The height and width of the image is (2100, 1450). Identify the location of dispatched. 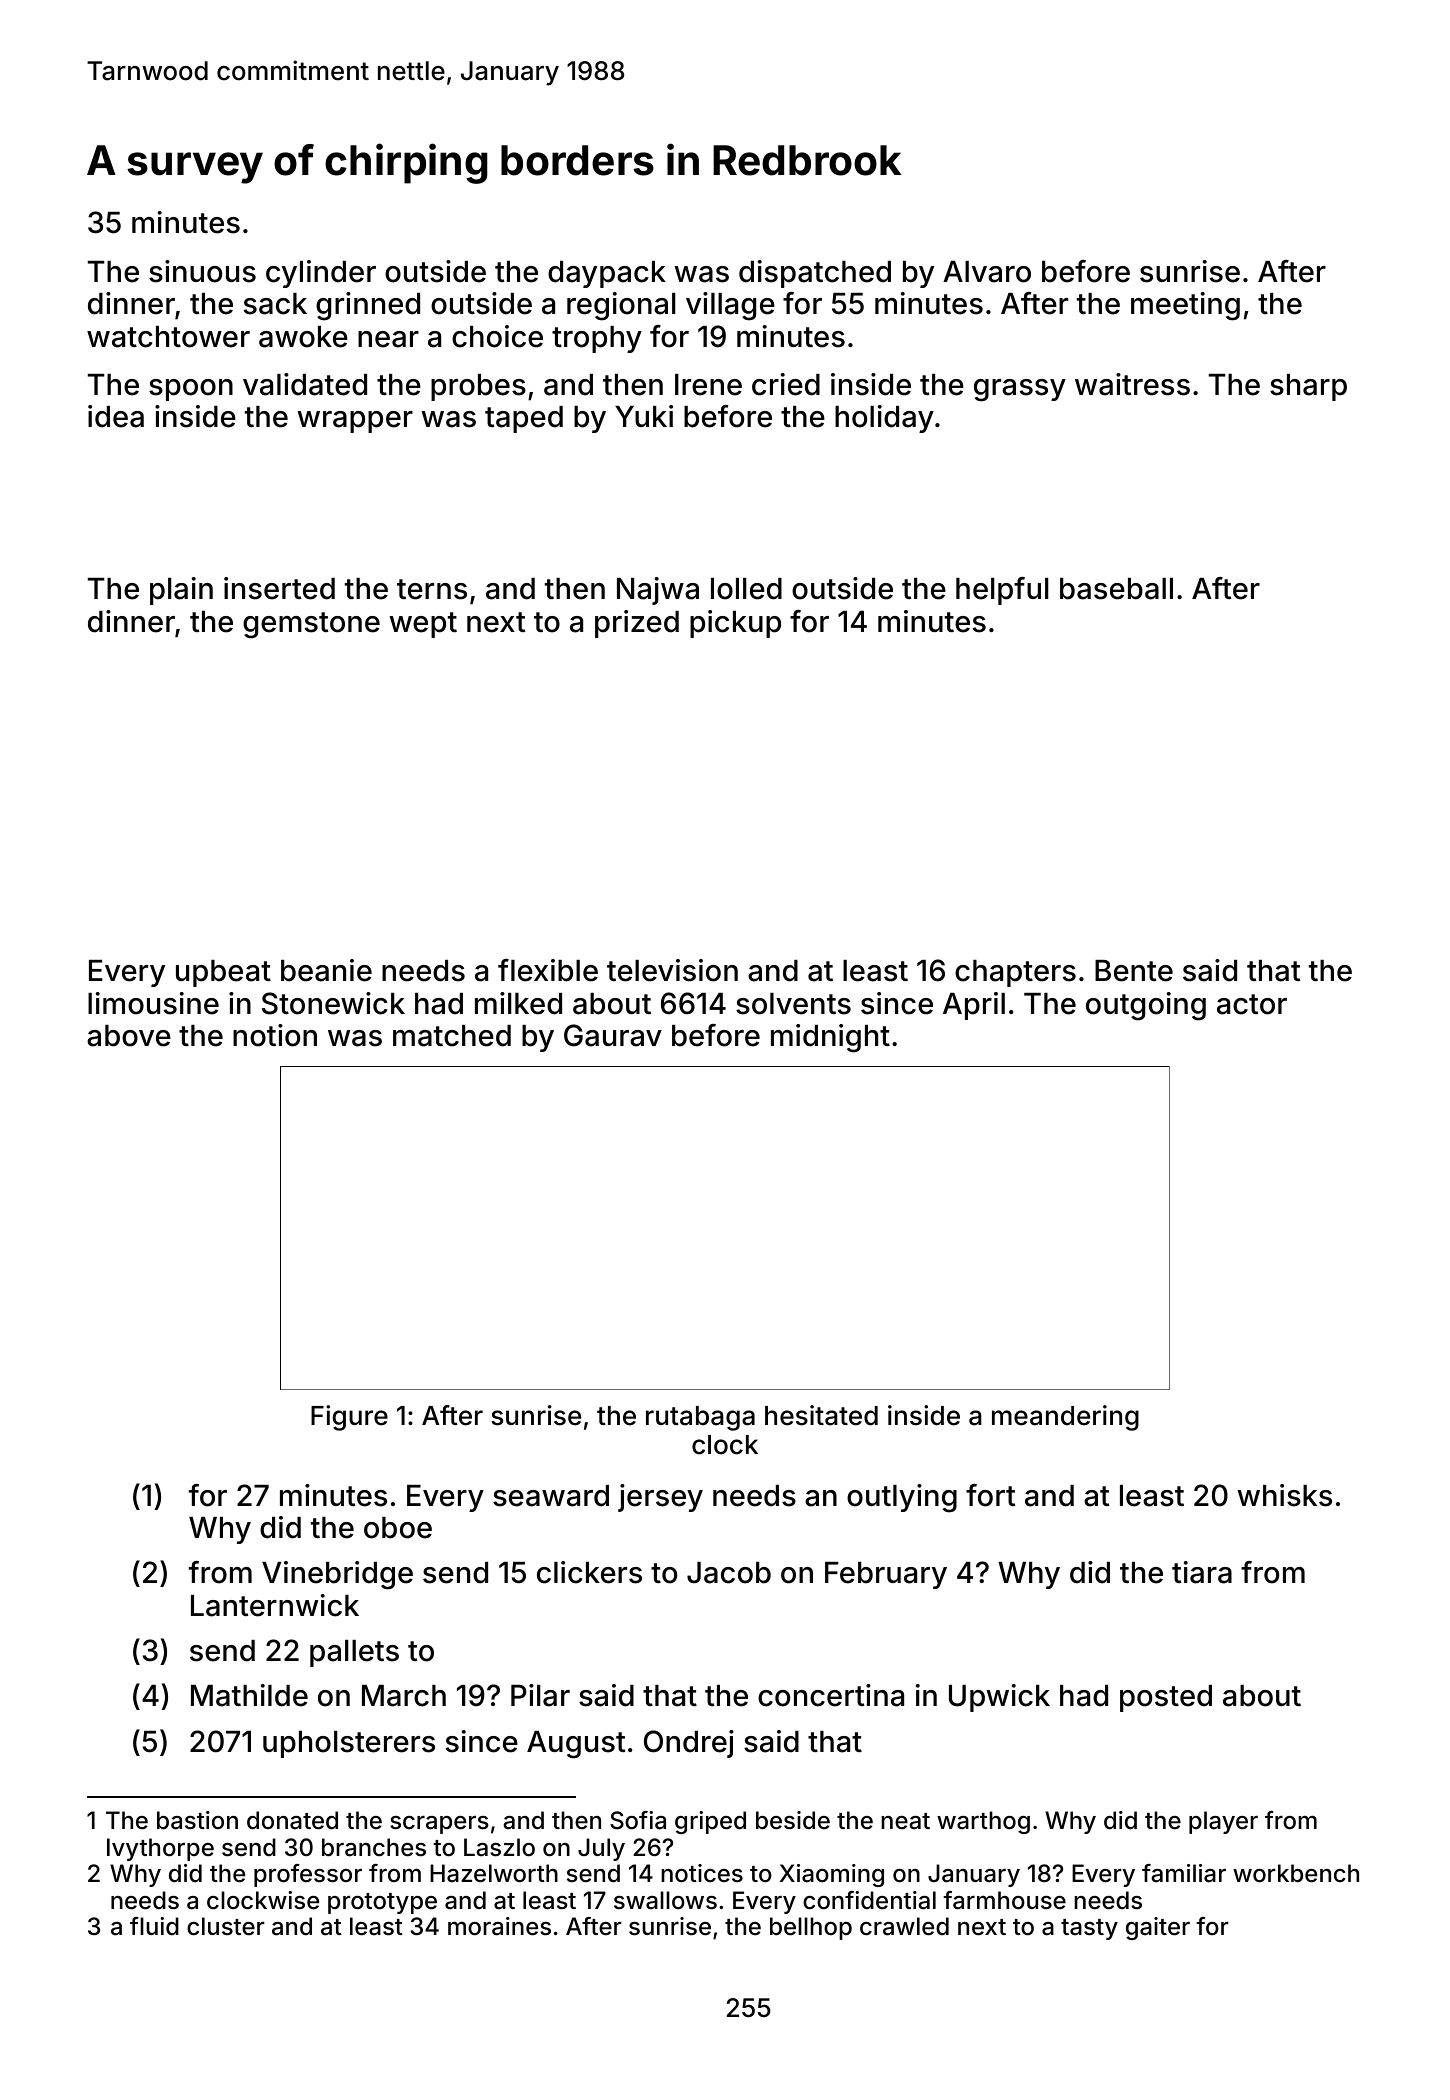
(815, 274).
